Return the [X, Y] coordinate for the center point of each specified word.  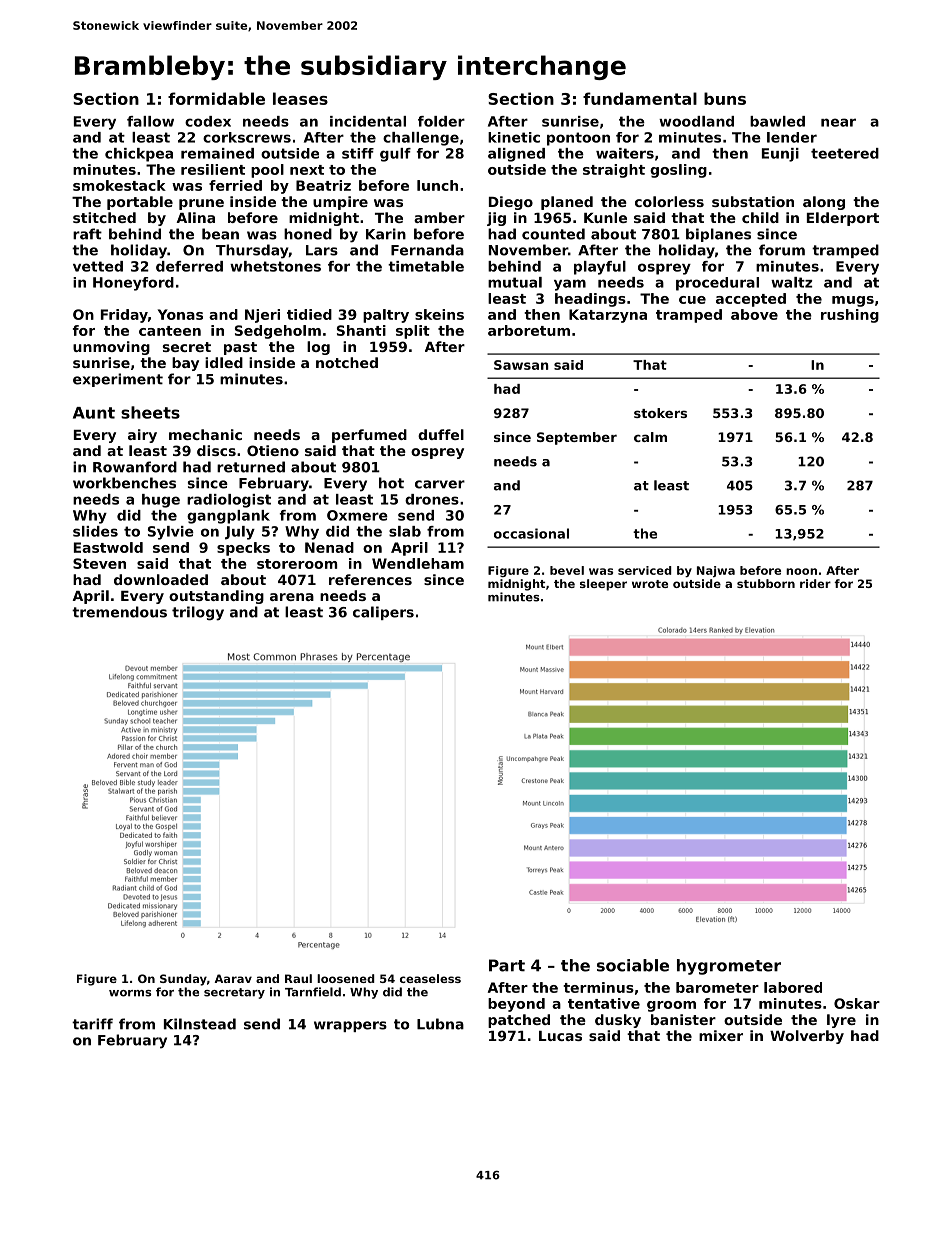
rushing [850, 316]
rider [815, 583]
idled [224, 362]
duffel [441, 434]
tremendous [119, 612]
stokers [660, 413]
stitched [104, 217]
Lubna [440, 1024]
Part [507, 965]
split [413, 332]
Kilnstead [200, 1024]
